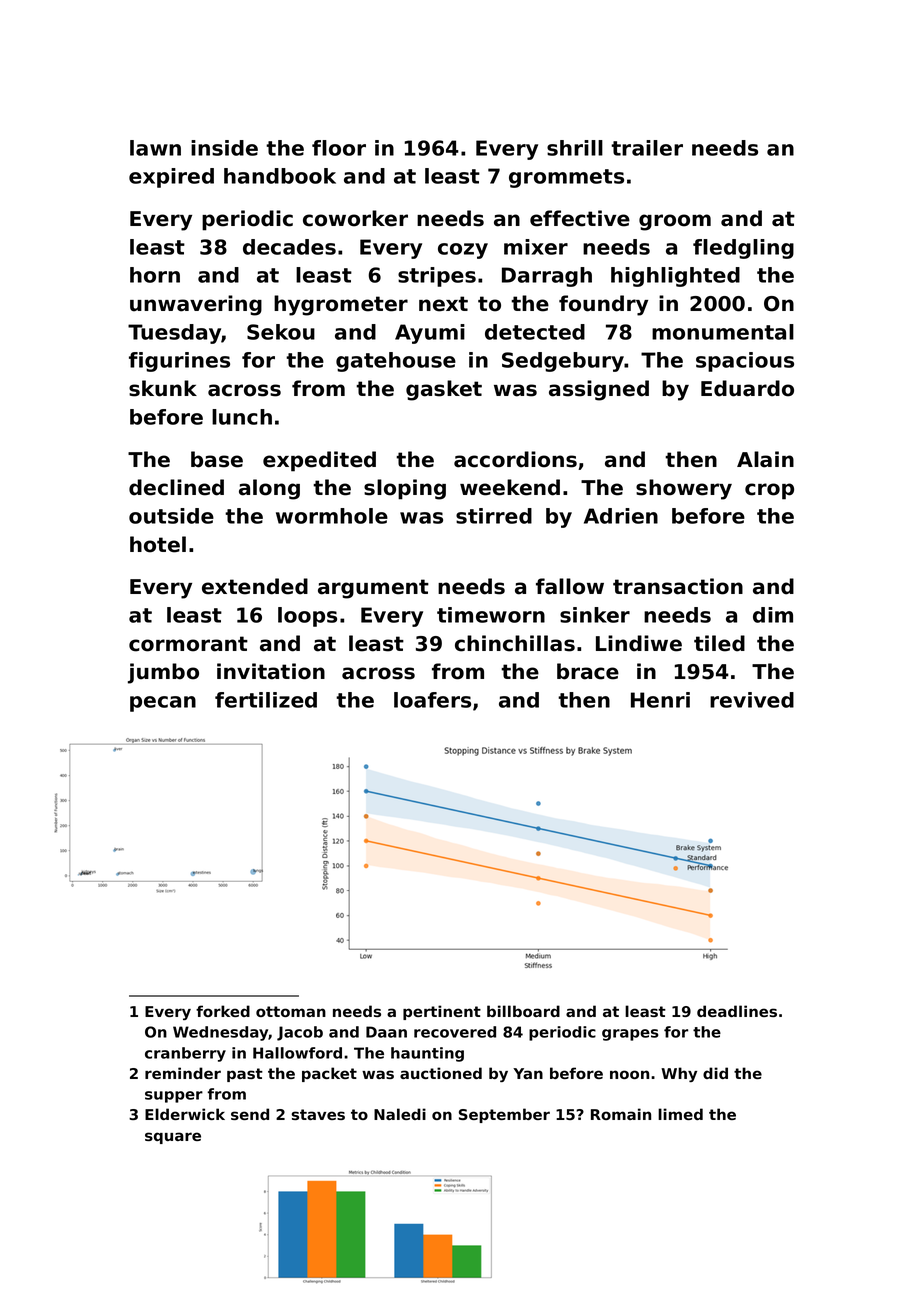  What do you see at coordinates (442, 1012) in the document?
I see `pertinent` at bounding box center [442, 1012].
